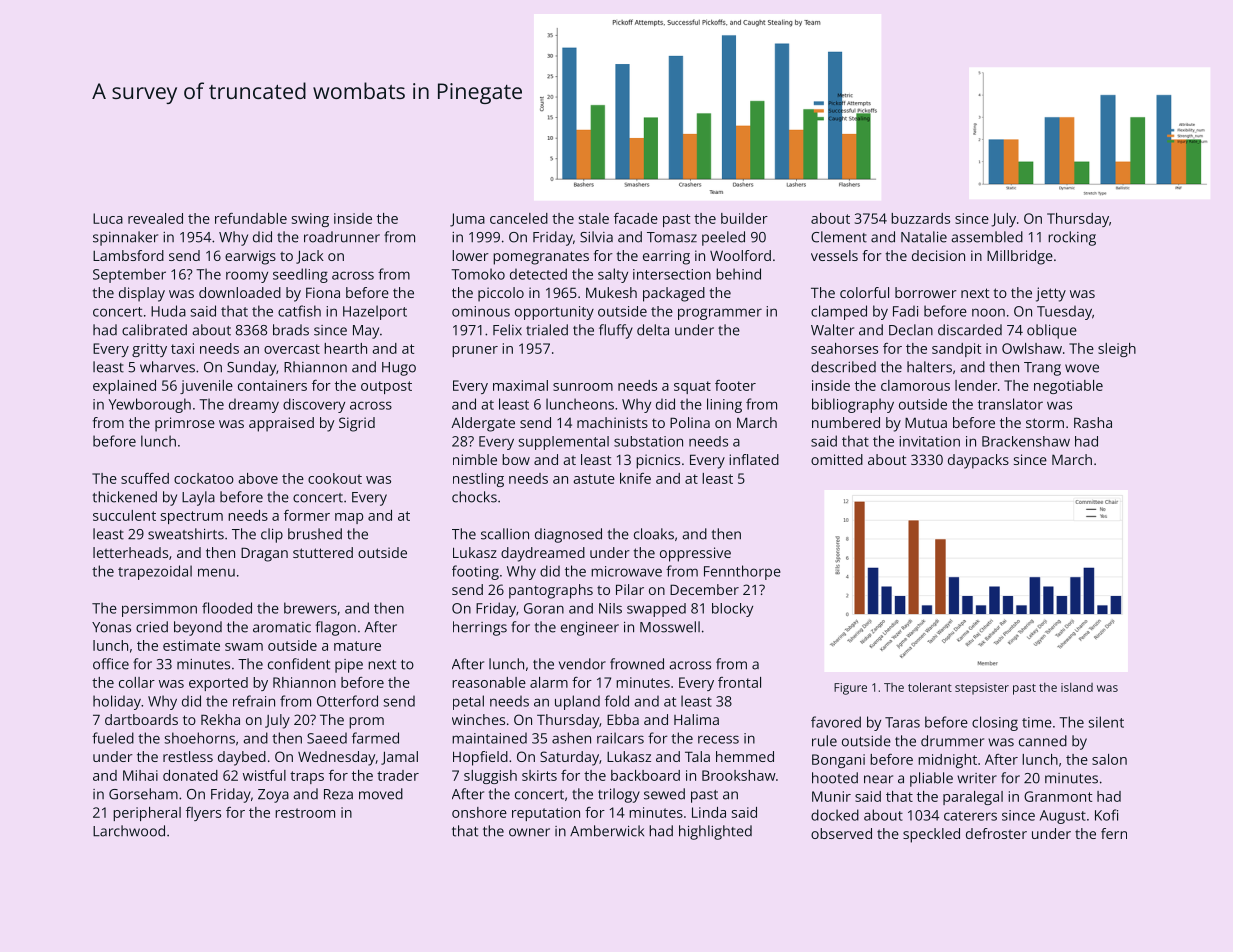 The width and height of the page is (1233, 952). What do you see at coordinates (654, 534) in the page?
I see `cloaks` at bounding box center [654, 534].
